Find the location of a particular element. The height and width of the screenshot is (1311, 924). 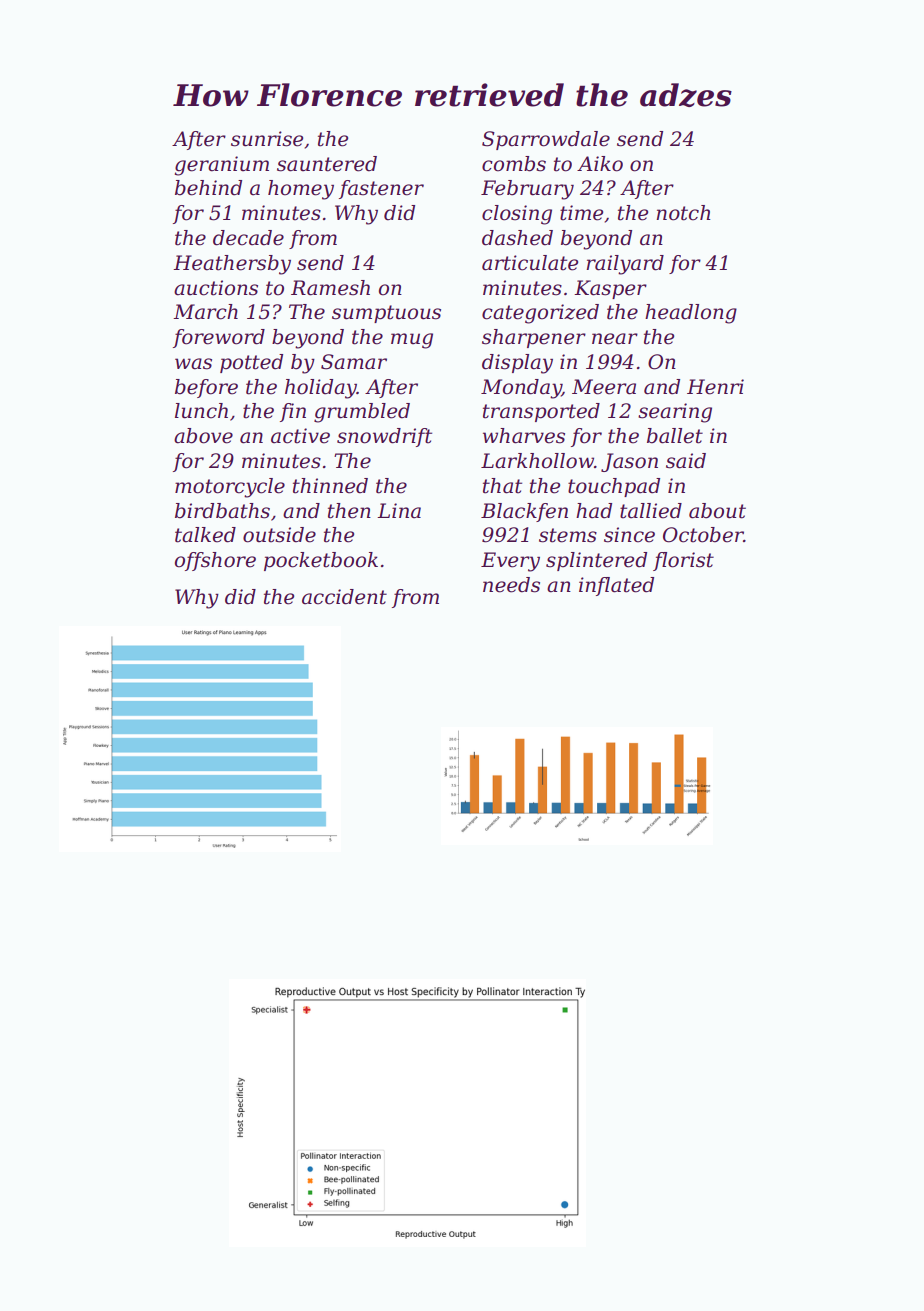

foreword is located at coordinates (219, 338).
